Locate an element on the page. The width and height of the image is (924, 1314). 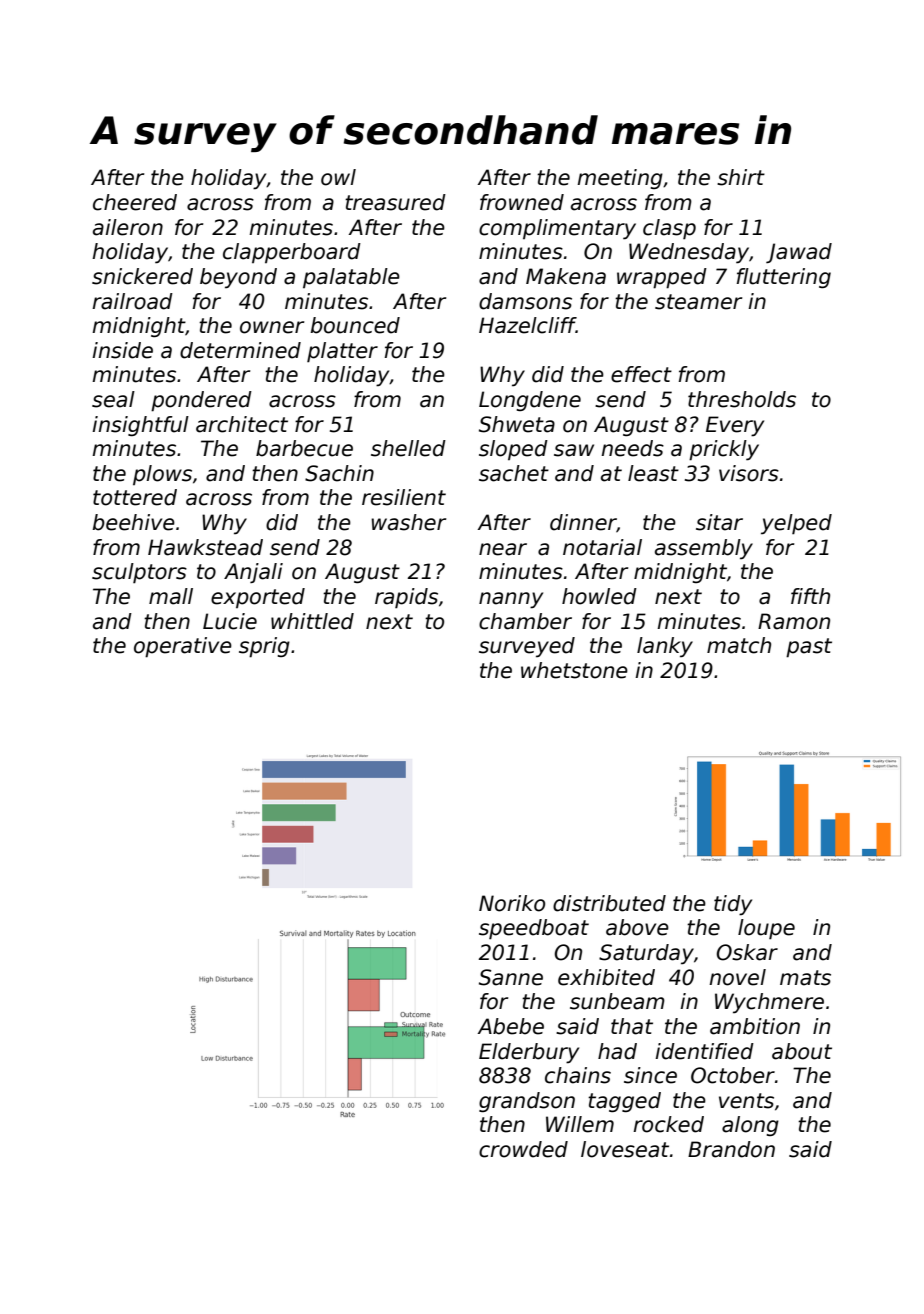
treasured is located at coordinates (395, 202).
